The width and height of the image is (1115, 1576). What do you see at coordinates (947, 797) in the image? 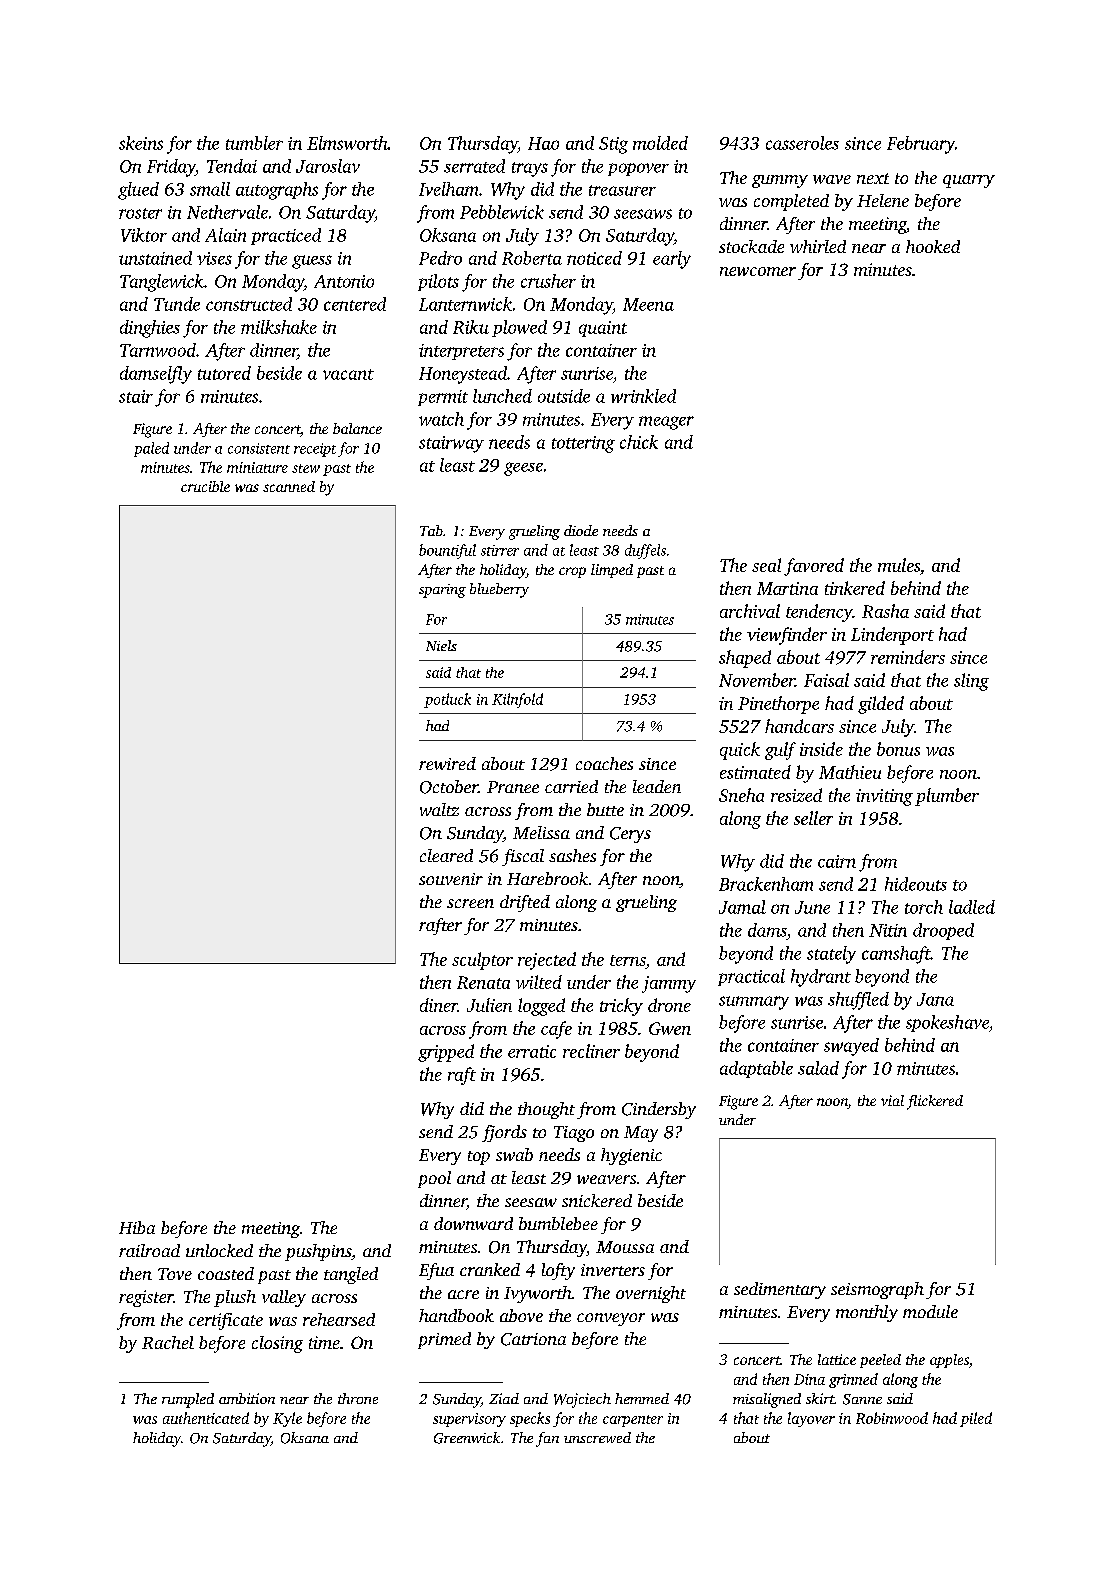
I see `plumber` at bounding box center [947, 797].
